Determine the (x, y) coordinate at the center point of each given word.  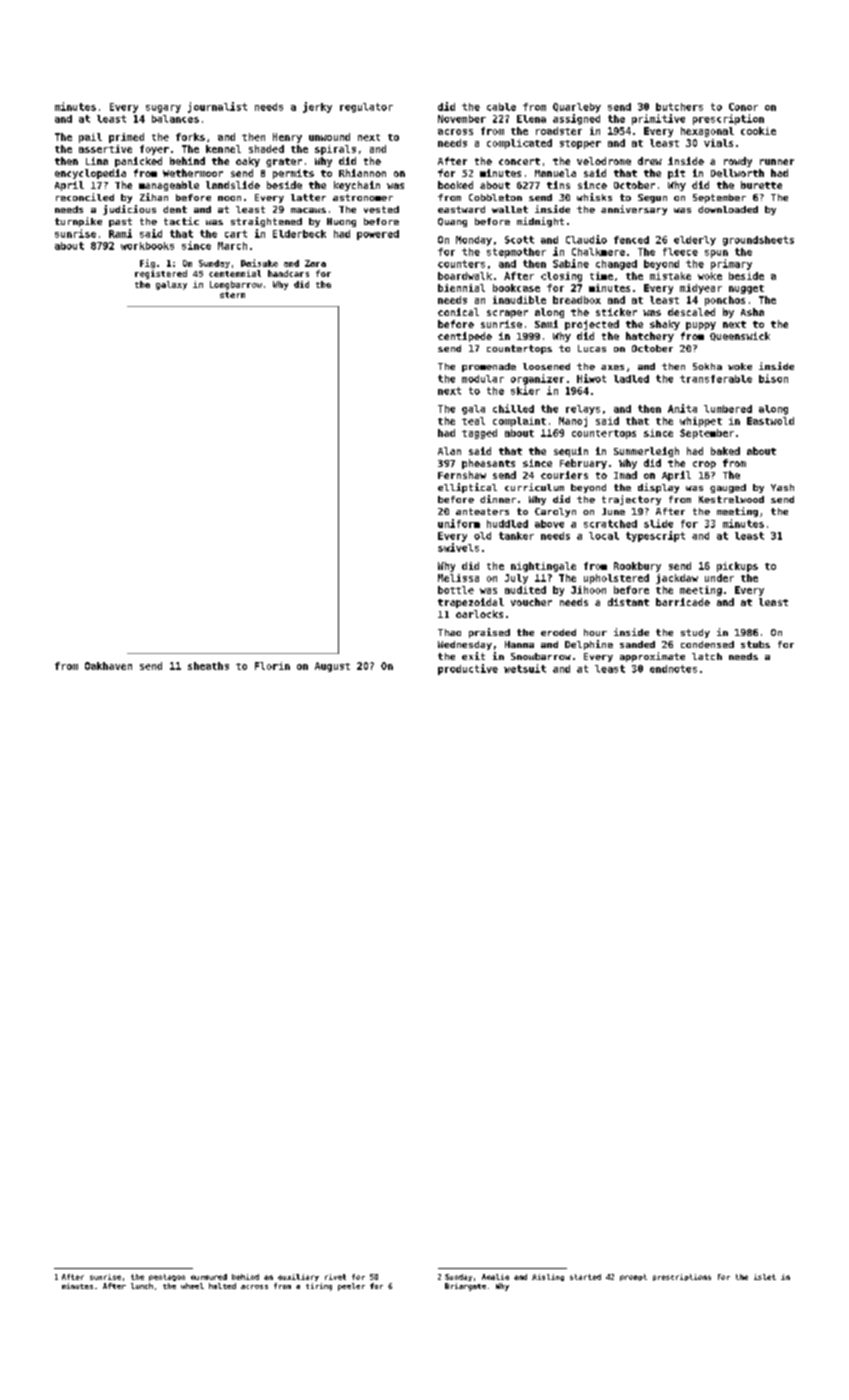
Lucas (592, 348)
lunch (142, 1286)
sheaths (208, 666)
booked (455, 185)
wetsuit (525, 668)
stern (232, 295)
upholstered (616, 579)
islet (765, 1277)
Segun (652, 198)
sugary (163, 109)
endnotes (673, 669)
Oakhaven (108, 666)
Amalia (495, 1277)
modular (483, 379)
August (332, 667)
